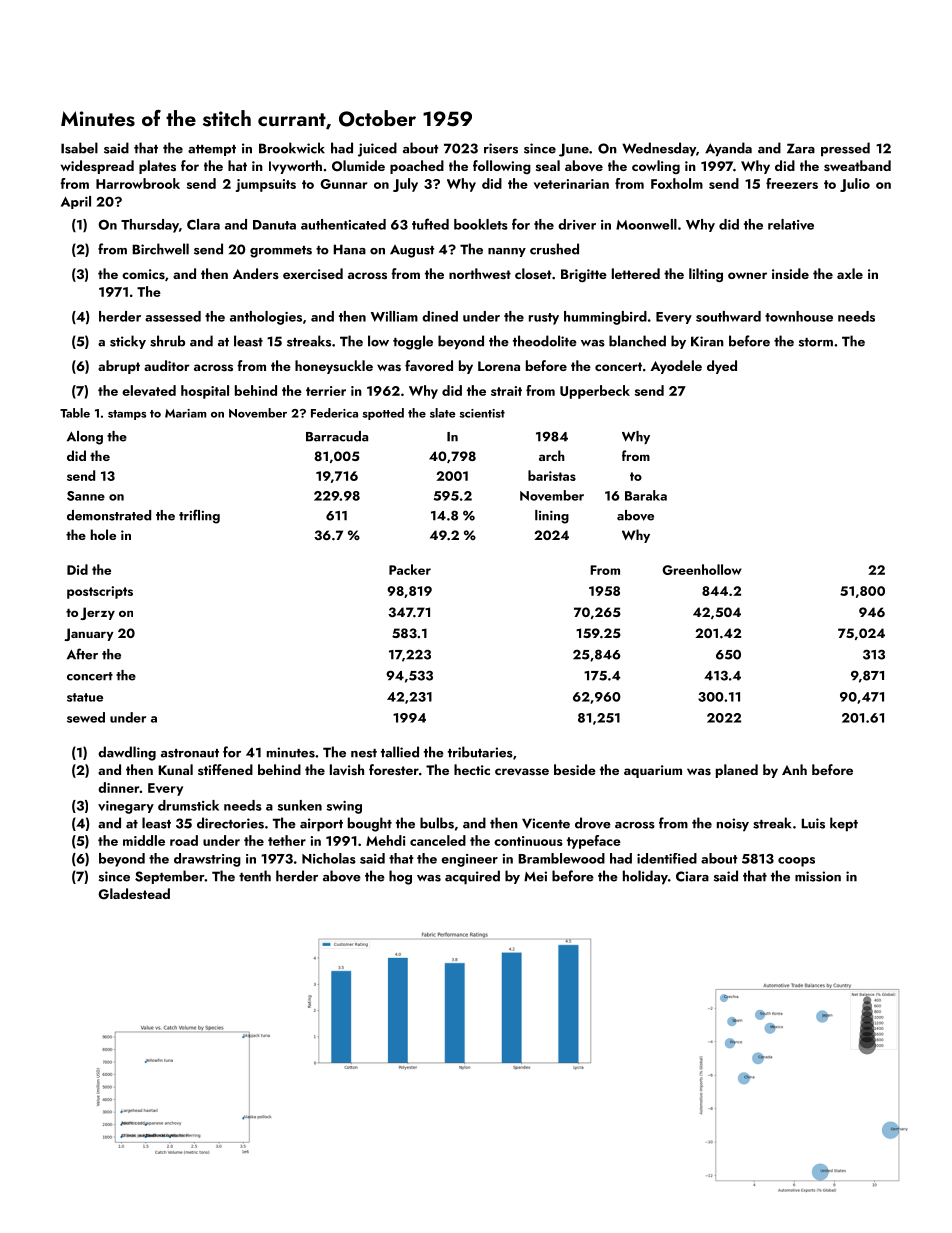 The image size is (952, 1233). I want to click on tallied, so click(400, 752).
